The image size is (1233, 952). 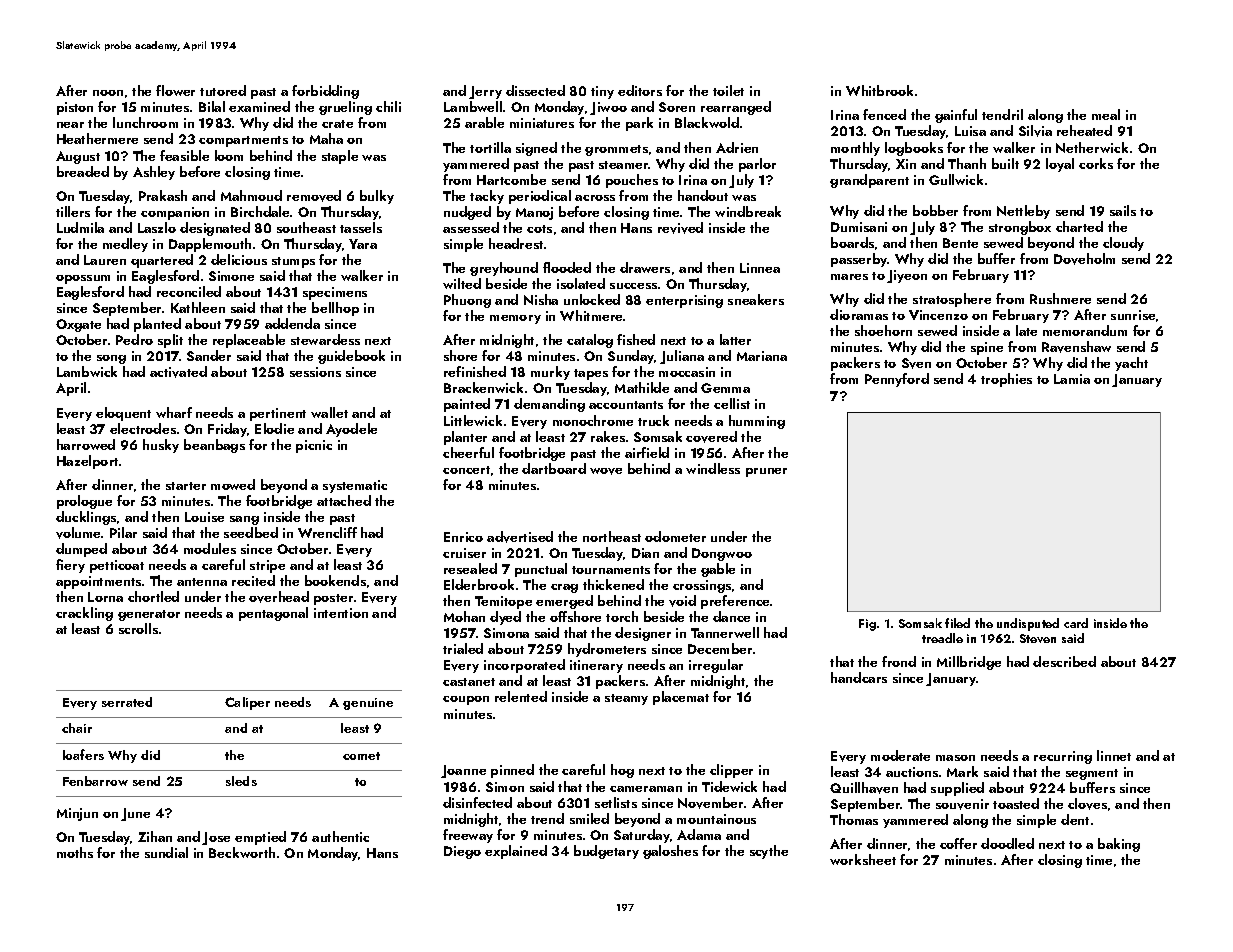 I want to click on cots, so click(x=539, y=229).
